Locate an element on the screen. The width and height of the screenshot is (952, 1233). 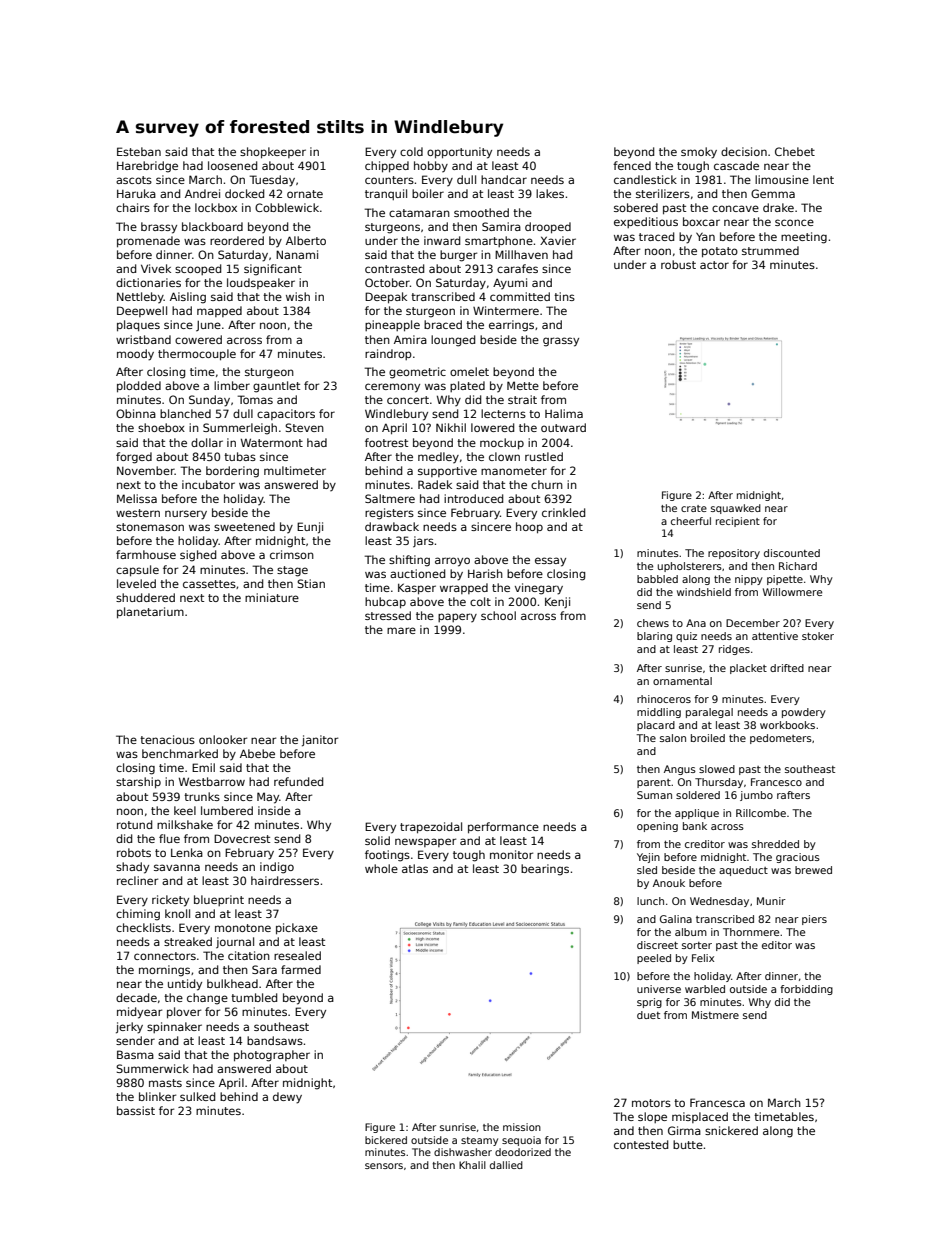
contrasted is located at coordinates (394, 268).
